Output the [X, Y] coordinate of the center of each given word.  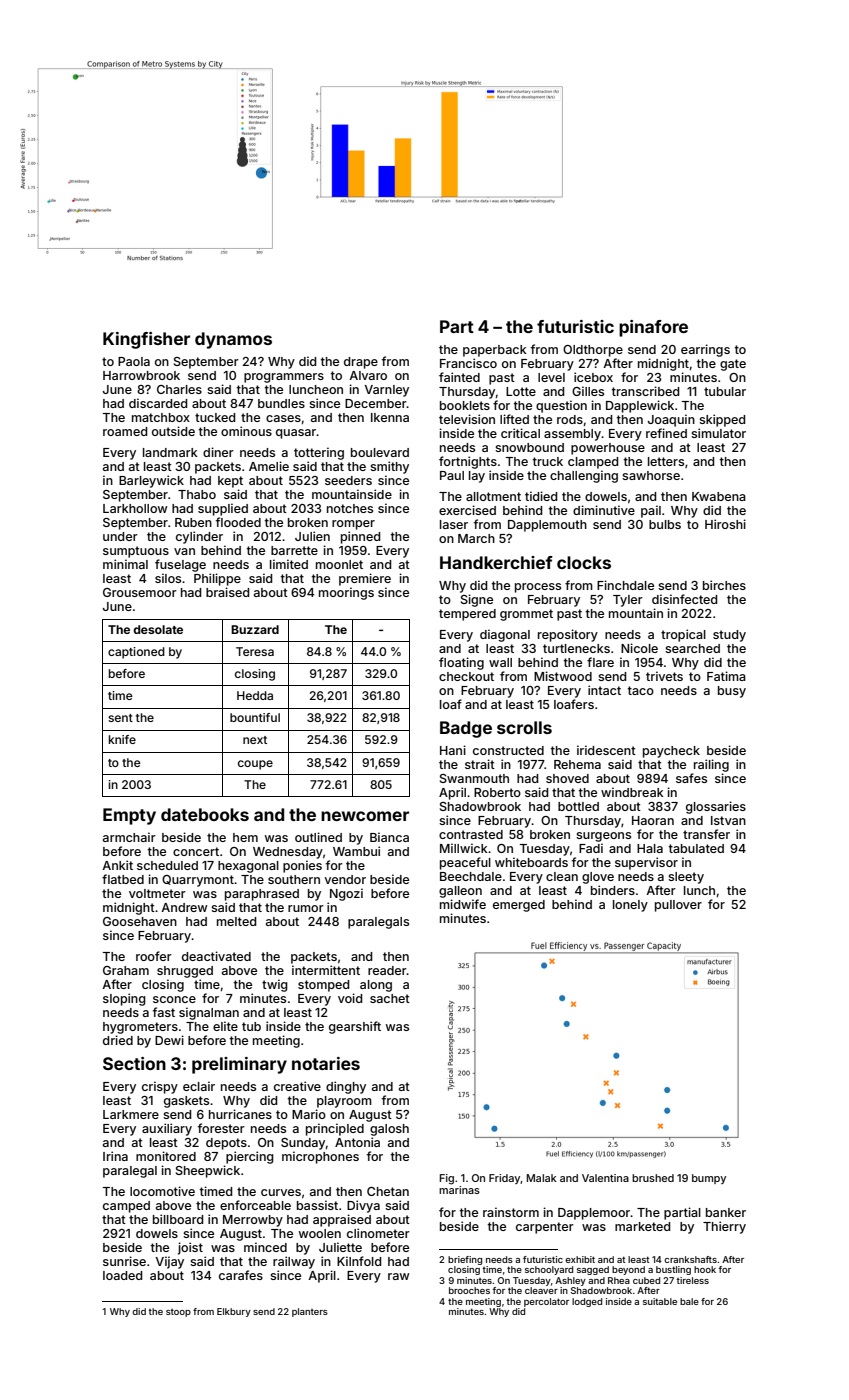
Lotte [521, 391]
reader [387, 970]
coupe [255, 765]
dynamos [233, 340]
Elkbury [234, 1312]
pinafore [653, 328]
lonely [630, 906]
